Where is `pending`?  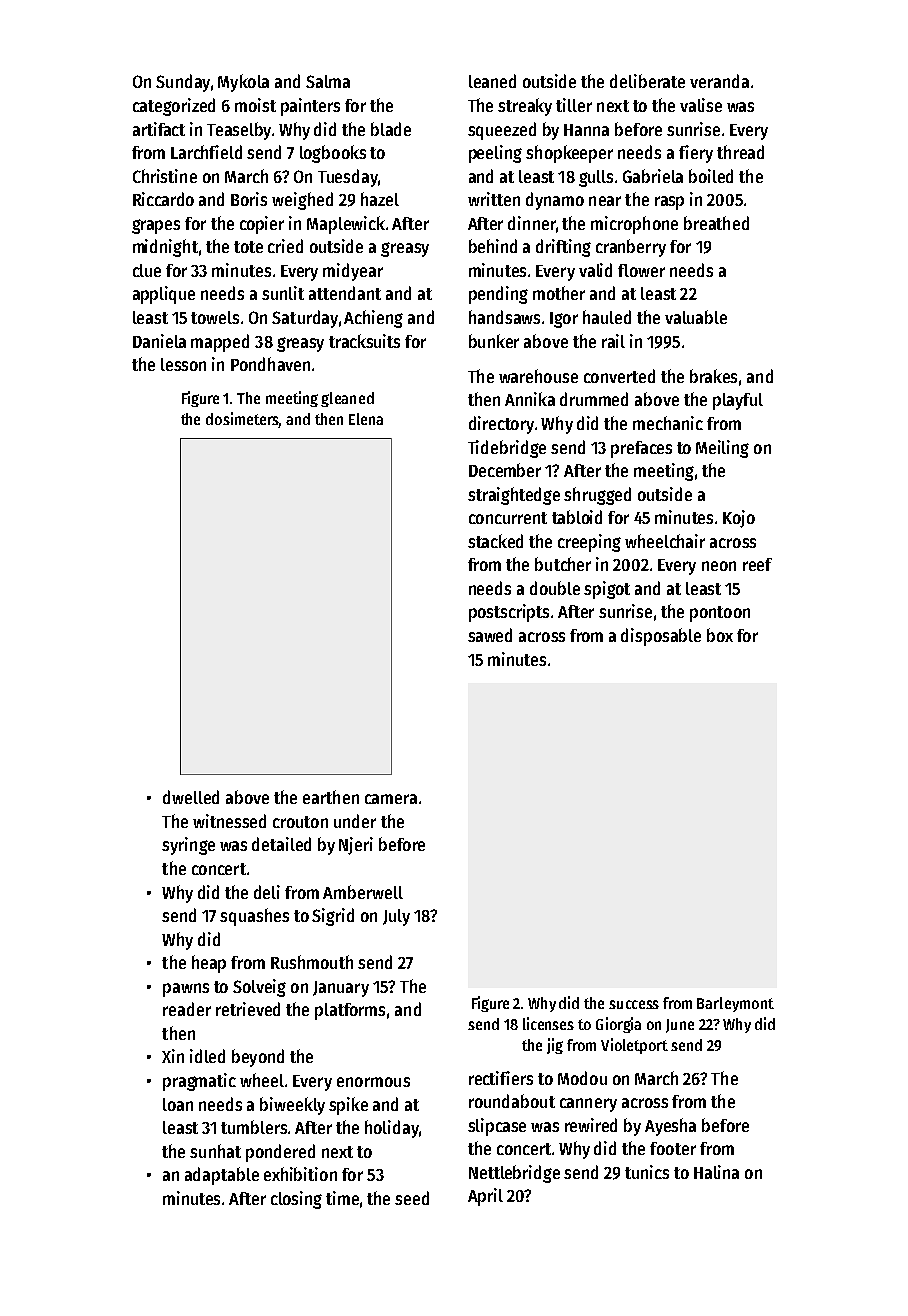 pending is located at coordinates (498, 295).
